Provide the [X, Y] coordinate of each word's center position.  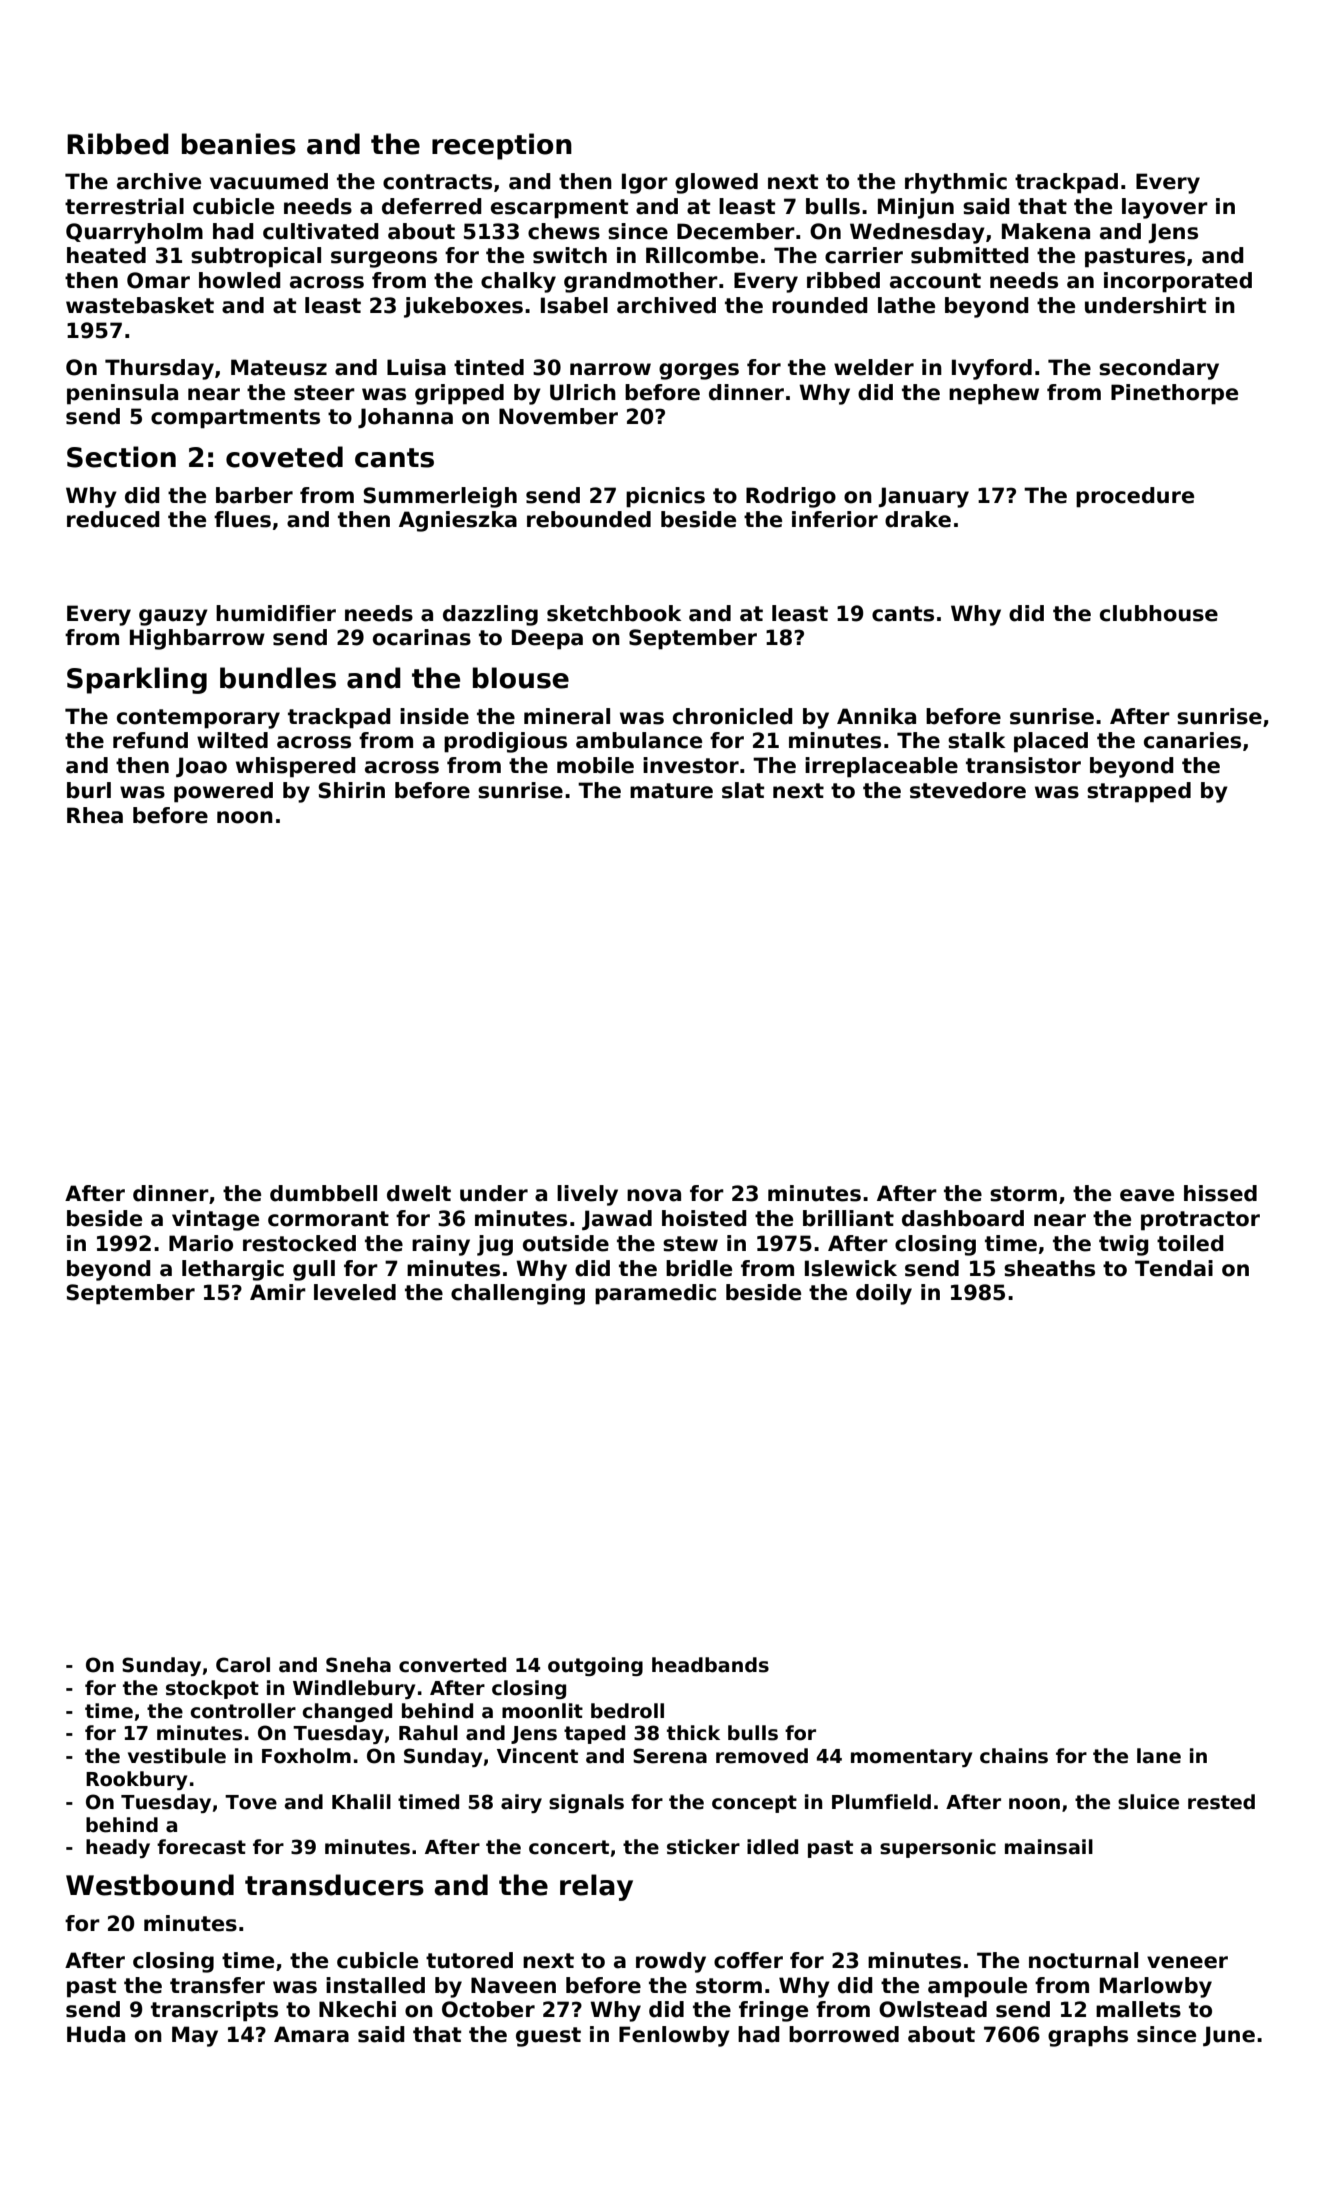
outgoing [595, 1666]
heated [106, 255]
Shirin [352, 790]
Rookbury [136, 1780]
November [558, 416]
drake [918, 519]
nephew [994, 394]
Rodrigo [791, 497]
